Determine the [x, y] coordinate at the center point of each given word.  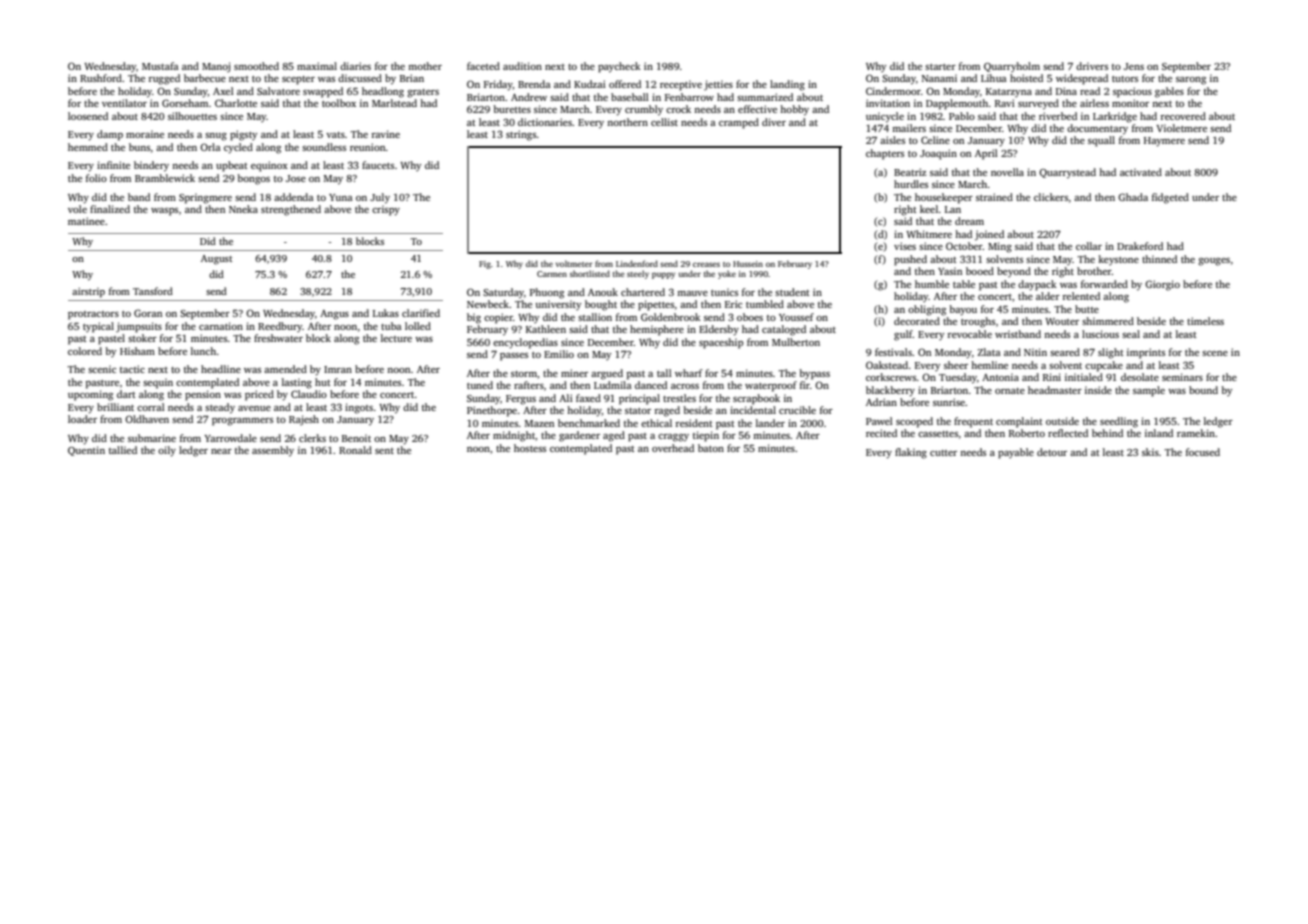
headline [221, 369]
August [216, 260]
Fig [485, 265]
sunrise [949, 402]
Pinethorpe [492, 411]
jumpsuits [139, 327]
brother [1094, 271]
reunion [368, 147]
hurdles [911, 184]
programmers [242, 422]
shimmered [1108, 321]
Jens [1134, 66]
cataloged [784, 330]
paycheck [619, 67]
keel [929, 209]
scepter [298, 80]
